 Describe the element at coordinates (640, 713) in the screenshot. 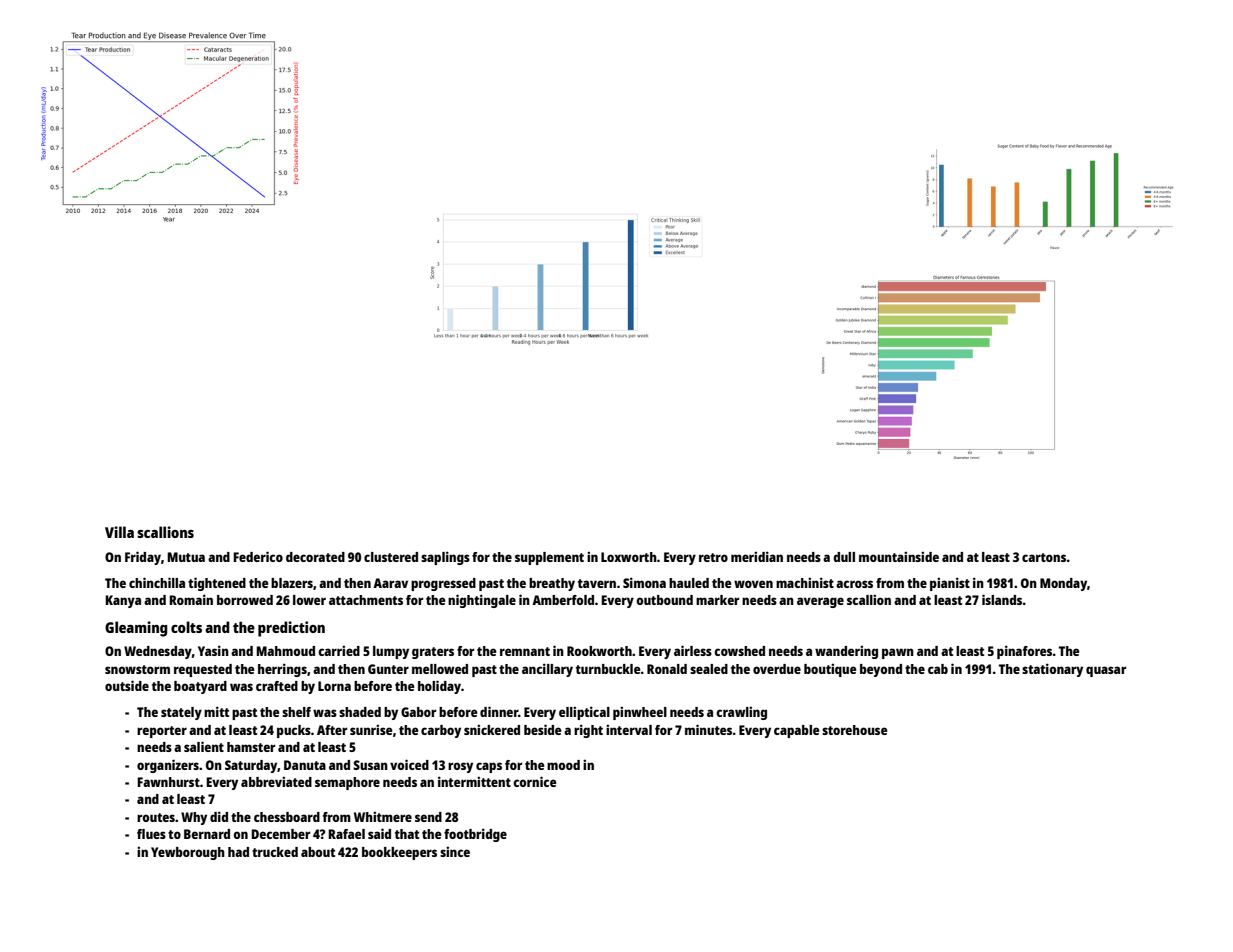

I see `pinwheel` at that location.
